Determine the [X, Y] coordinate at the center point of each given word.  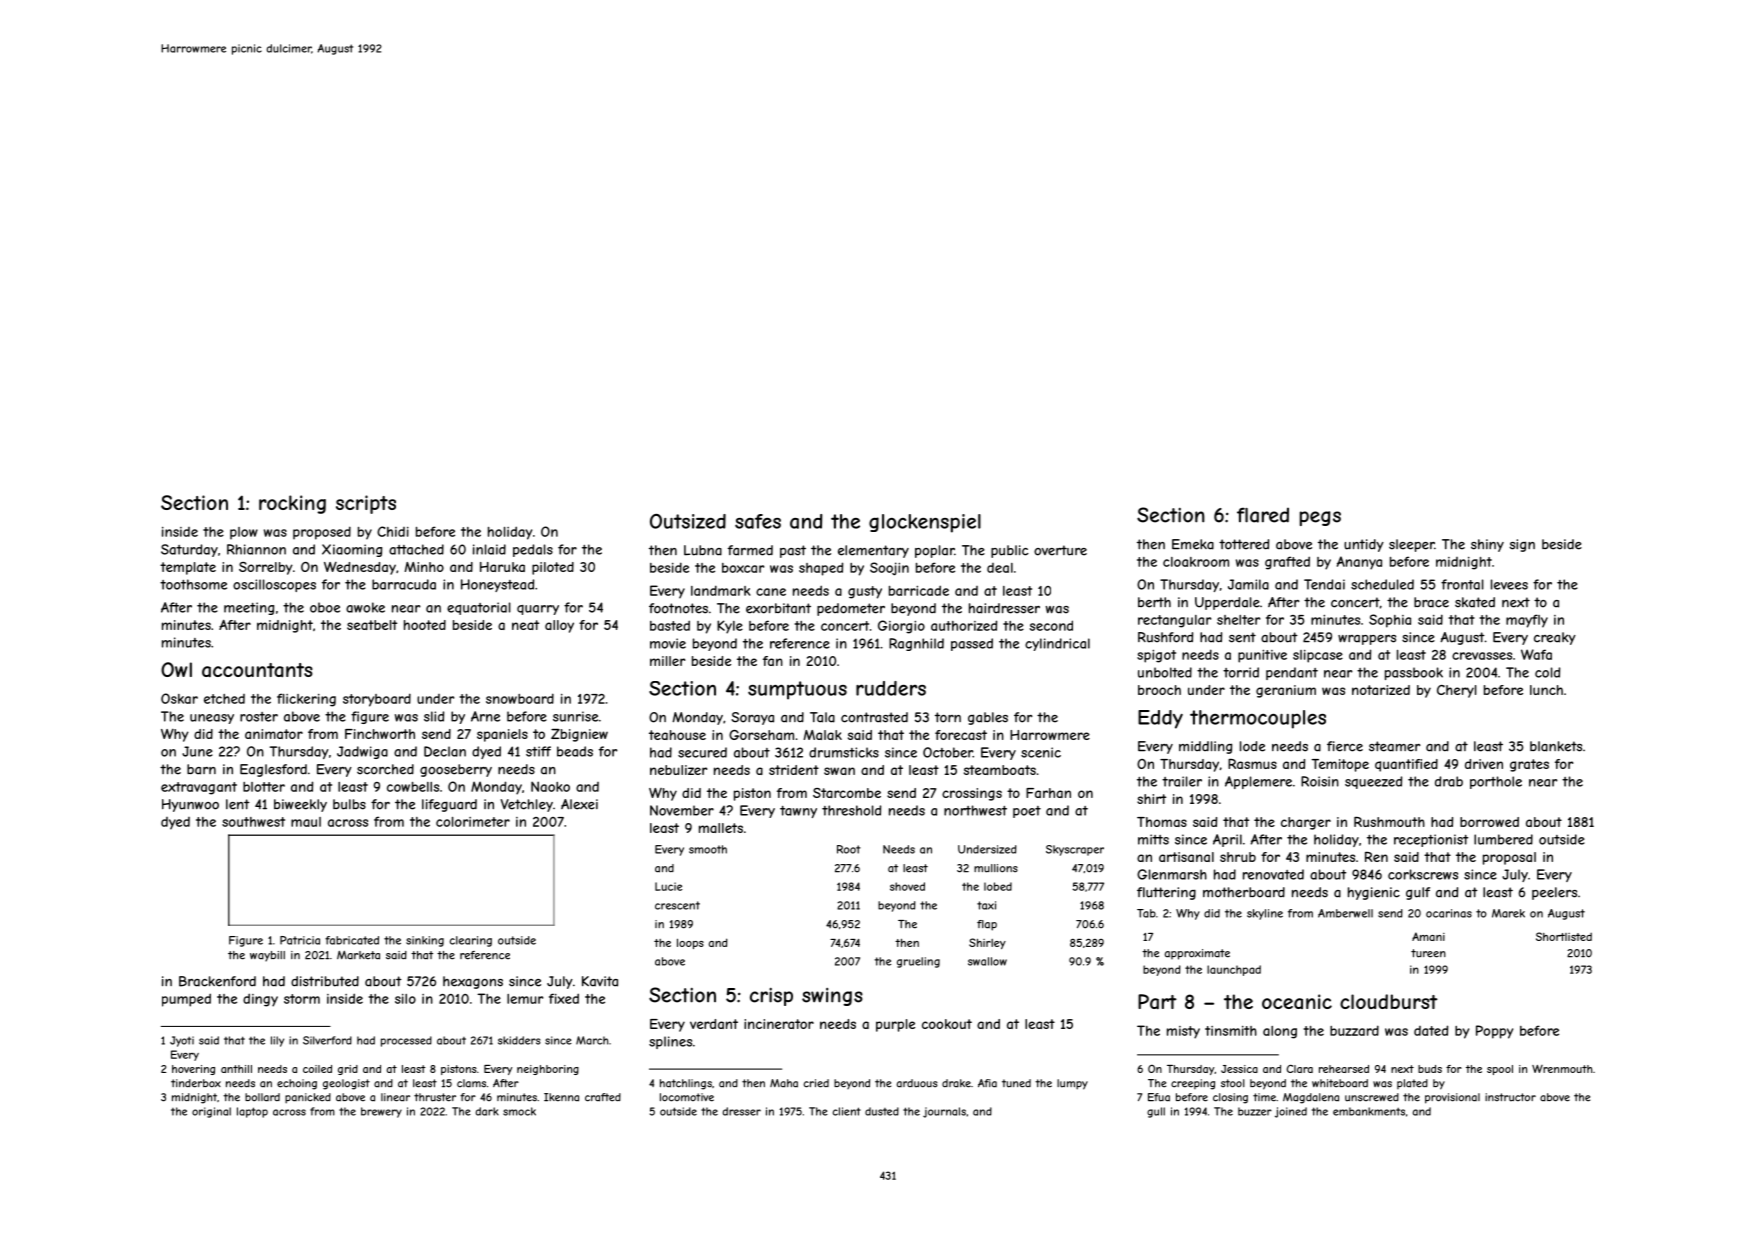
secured [702, 752]
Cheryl [1457, 691]
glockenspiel [925, 523]
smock [519, 1111]
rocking [292, 504]
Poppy [1494, 1032]
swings [832, 997]
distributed [325, 981]
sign [1522, 545]
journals [944, 1112]
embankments [1369, 1111]
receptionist [1431, 840]
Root [848, 849]
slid [434, 716]
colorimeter [473, 822]
